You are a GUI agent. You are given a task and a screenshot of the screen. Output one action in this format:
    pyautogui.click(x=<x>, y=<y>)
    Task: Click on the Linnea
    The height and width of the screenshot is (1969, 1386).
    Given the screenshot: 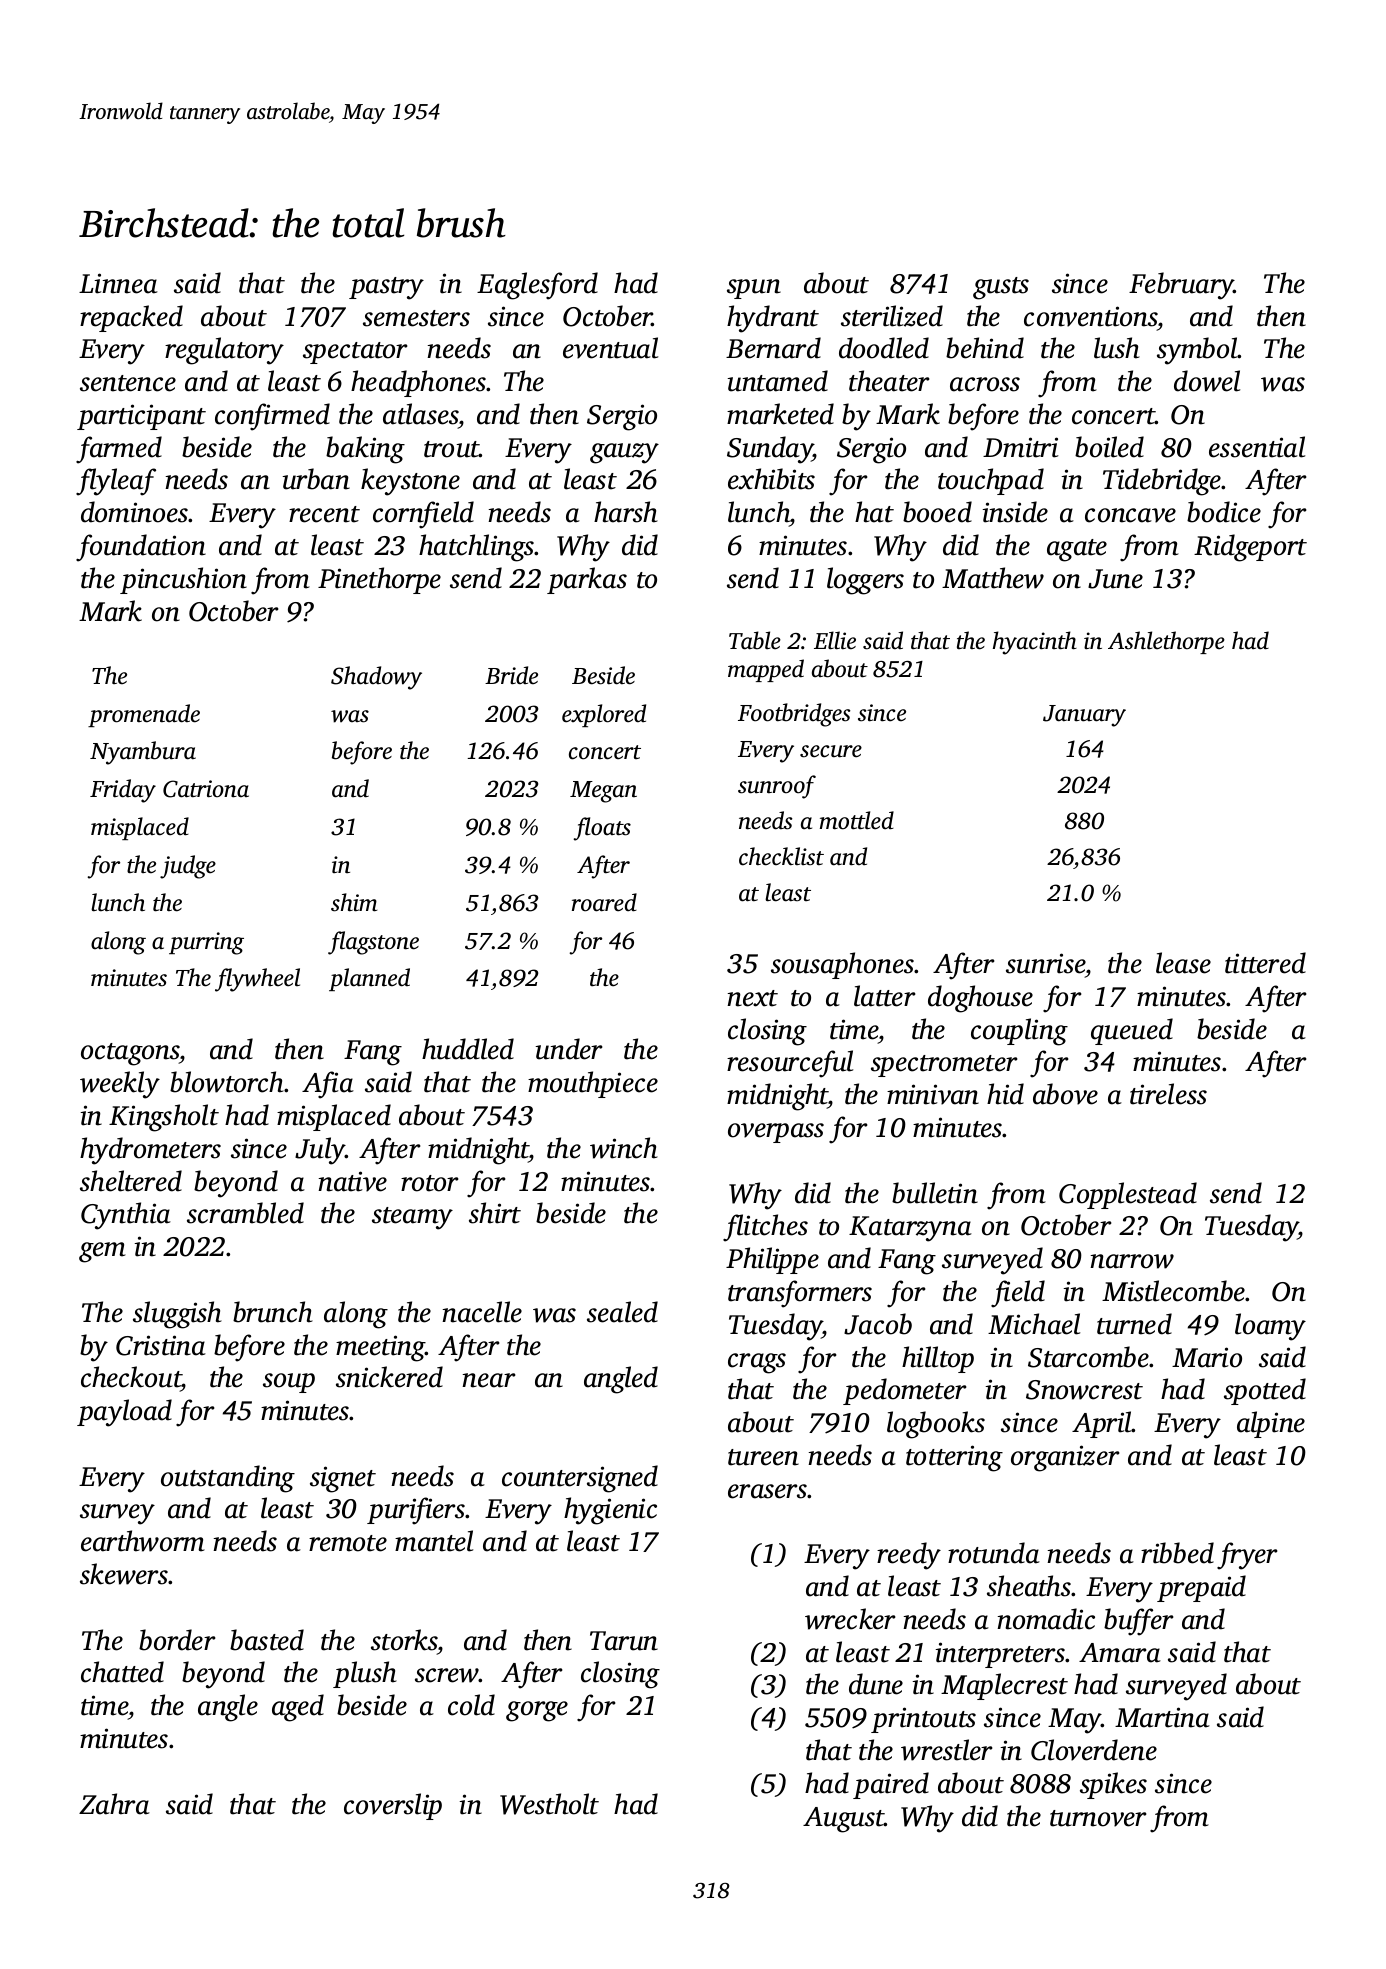 What is the action you would take?
    pyautogui.click(x=118, y=283)
